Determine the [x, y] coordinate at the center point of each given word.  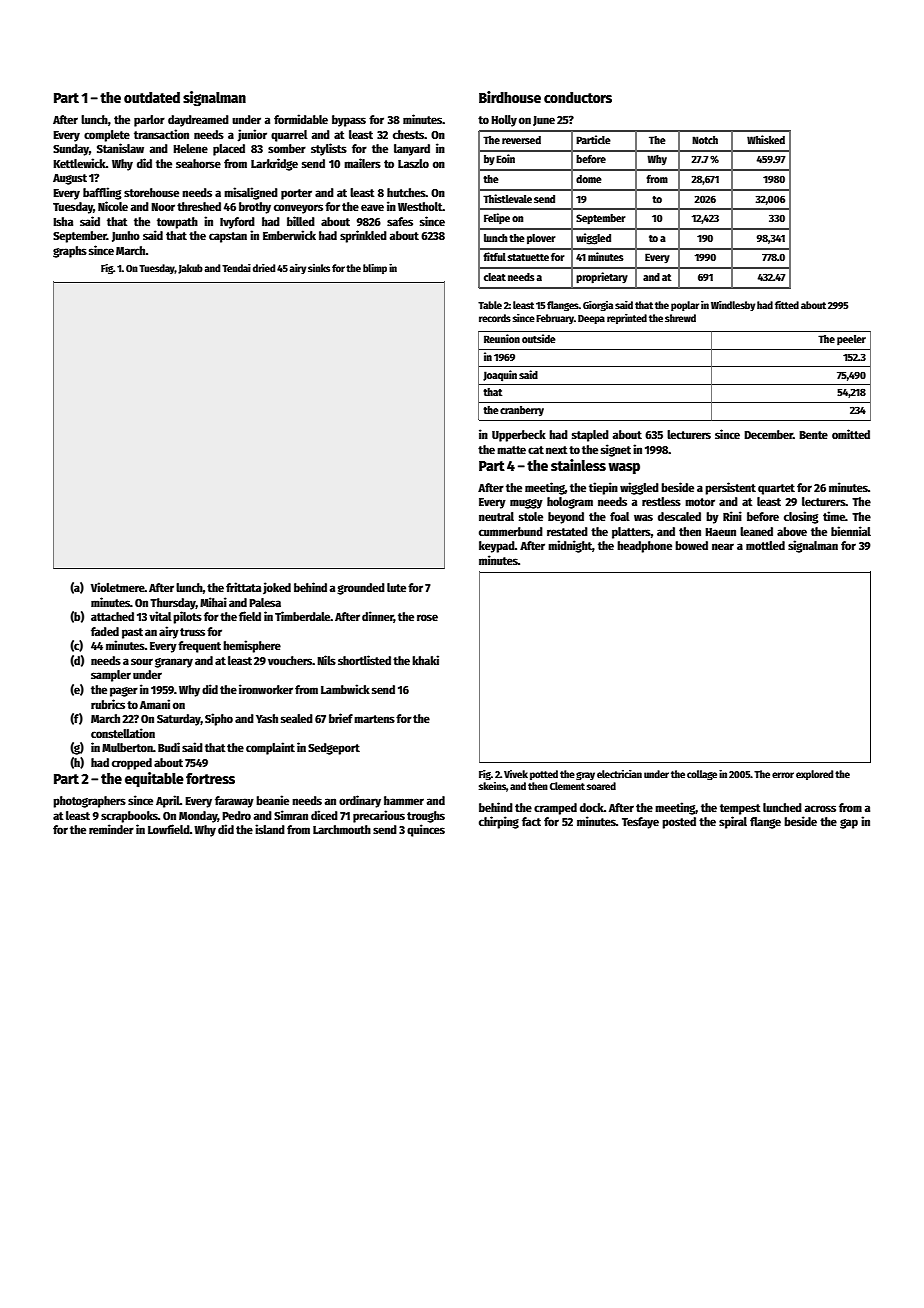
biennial [851, 531]
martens [374, 719]
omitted [851, 434]
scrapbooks [129, 817]
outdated [152, 97]
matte [511, 450]
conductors [578, 97]
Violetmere [118, 587]
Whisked [766, 139]
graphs [70, 252]
